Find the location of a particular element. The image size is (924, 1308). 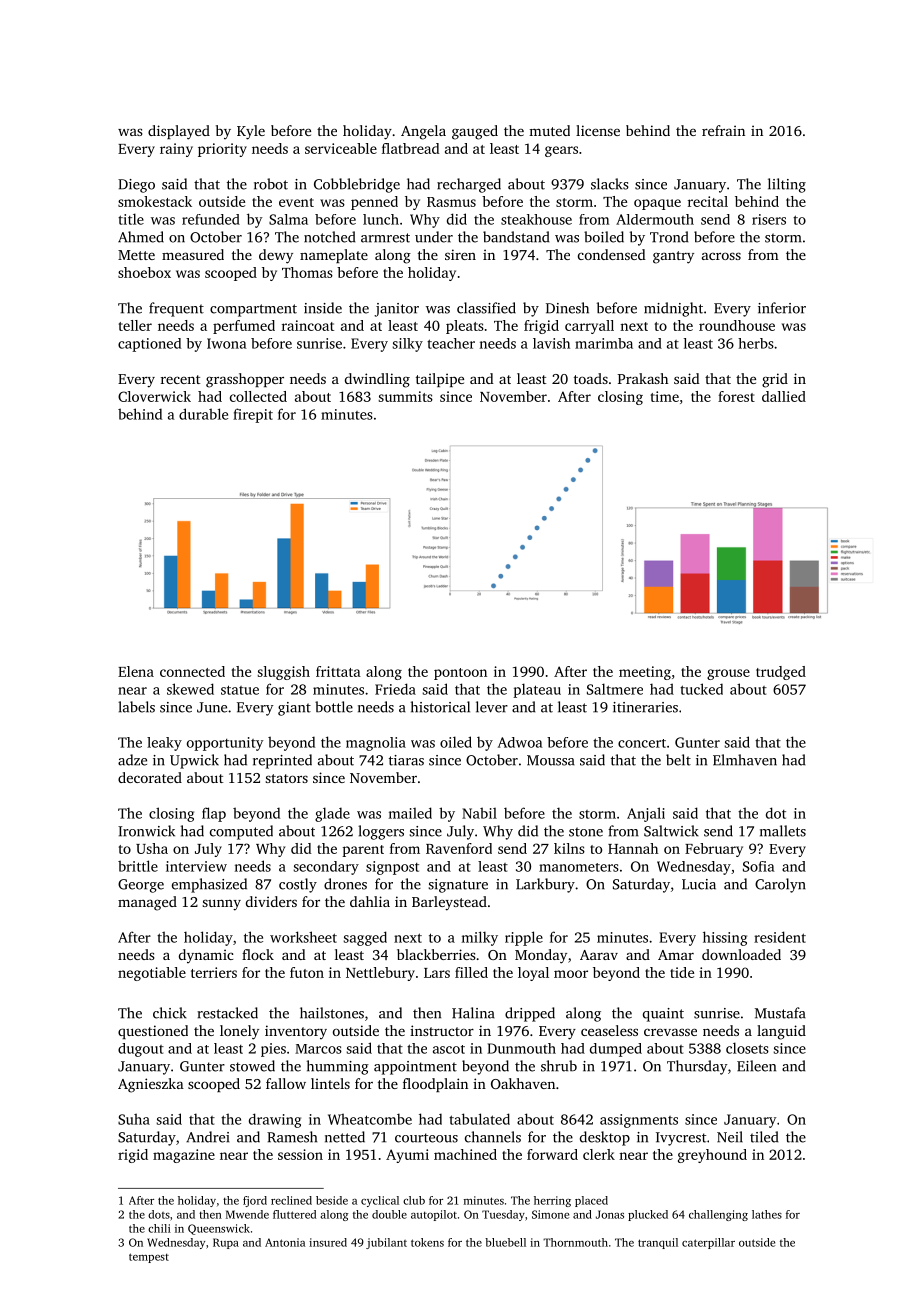

Kyle is located at coordinates (251, 132).
